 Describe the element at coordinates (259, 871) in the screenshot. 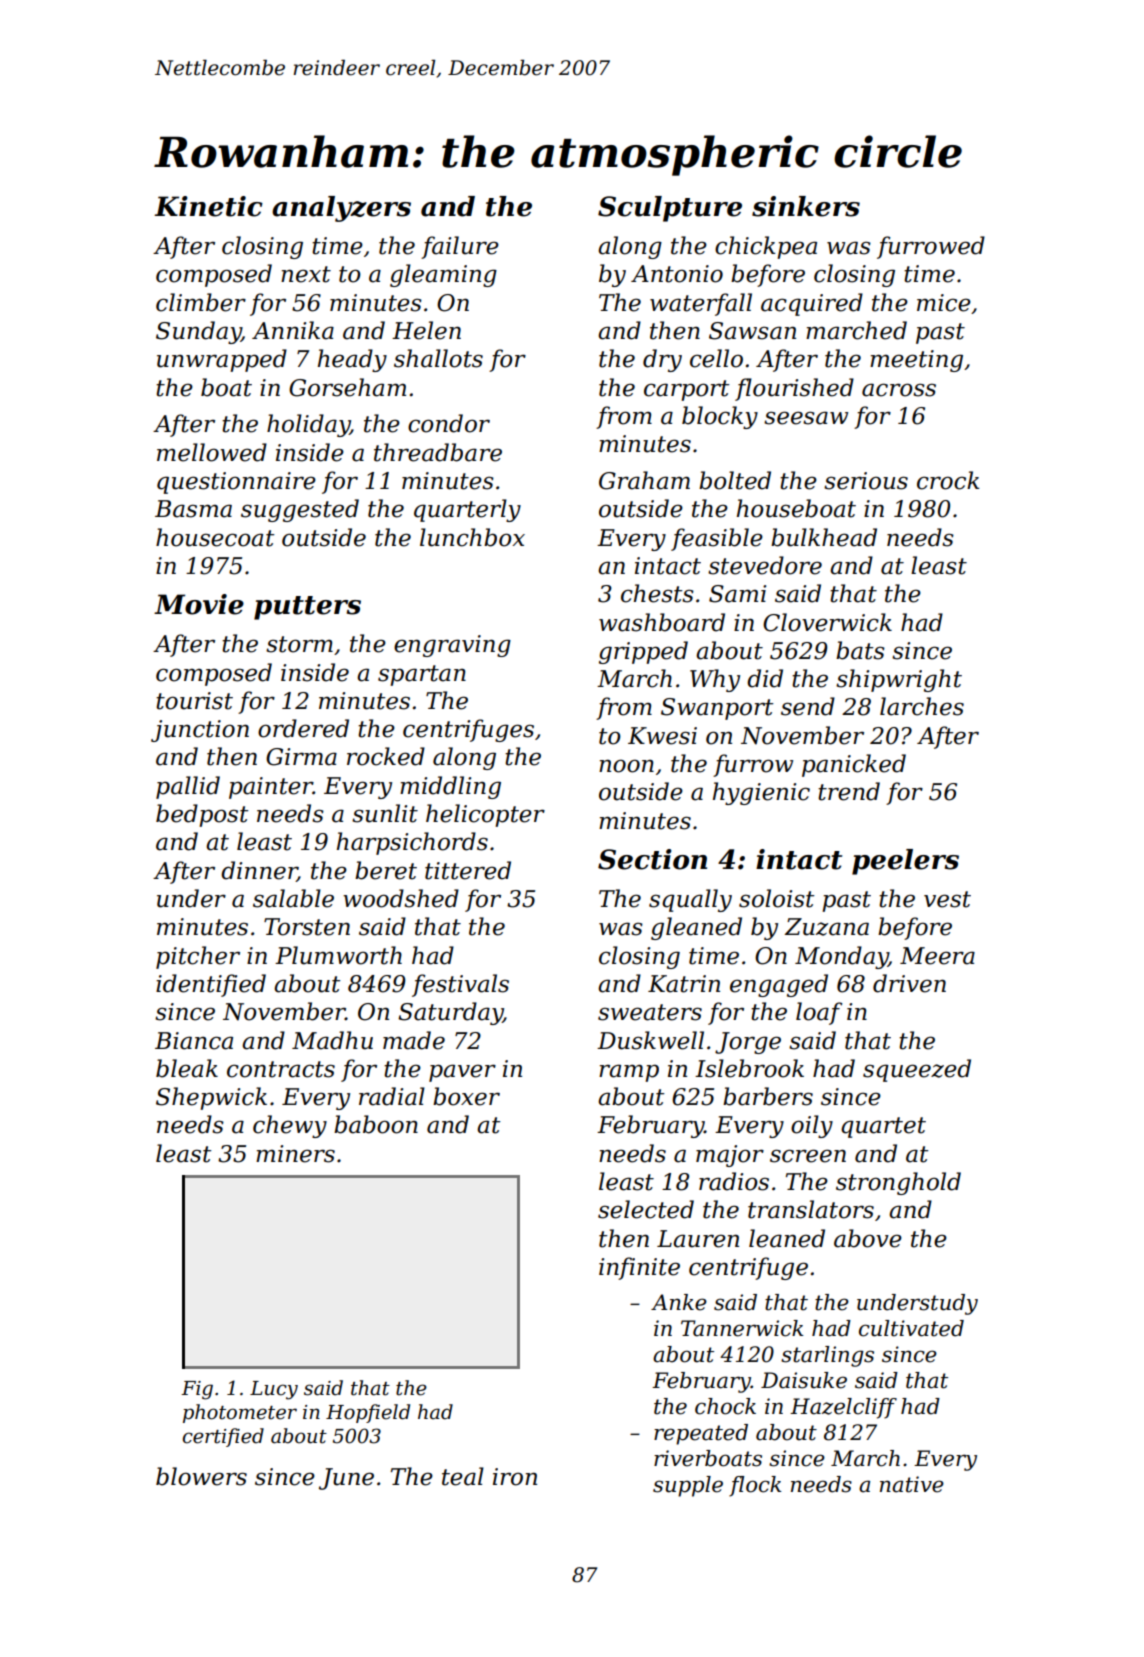

I see `dinner` at that location.
